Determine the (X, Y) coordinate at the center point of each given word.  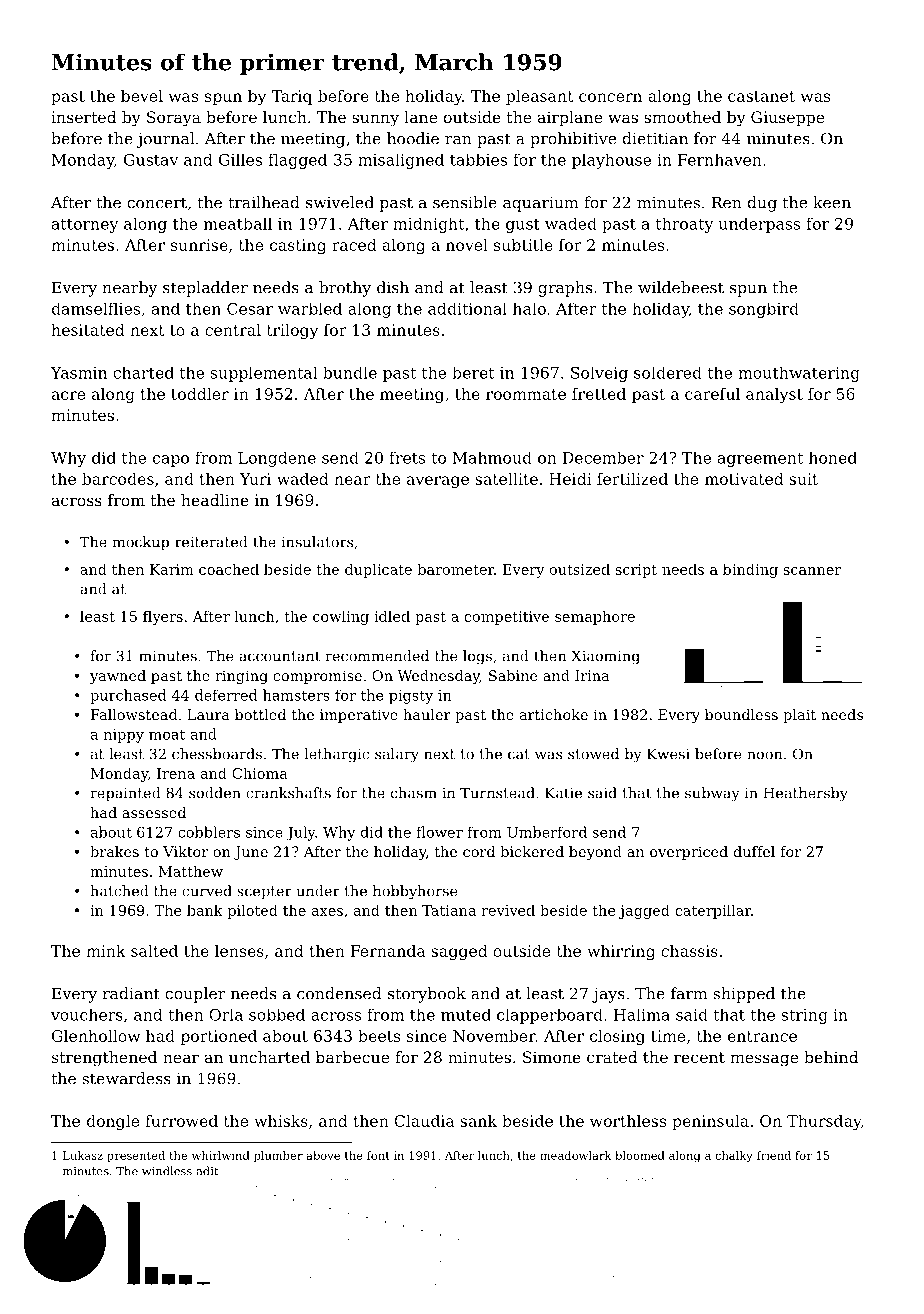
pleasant (540, 97)
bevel (142, 96)
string (804, 1016)
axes (327, 912)
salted (154, 951)
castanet (761, 96)
